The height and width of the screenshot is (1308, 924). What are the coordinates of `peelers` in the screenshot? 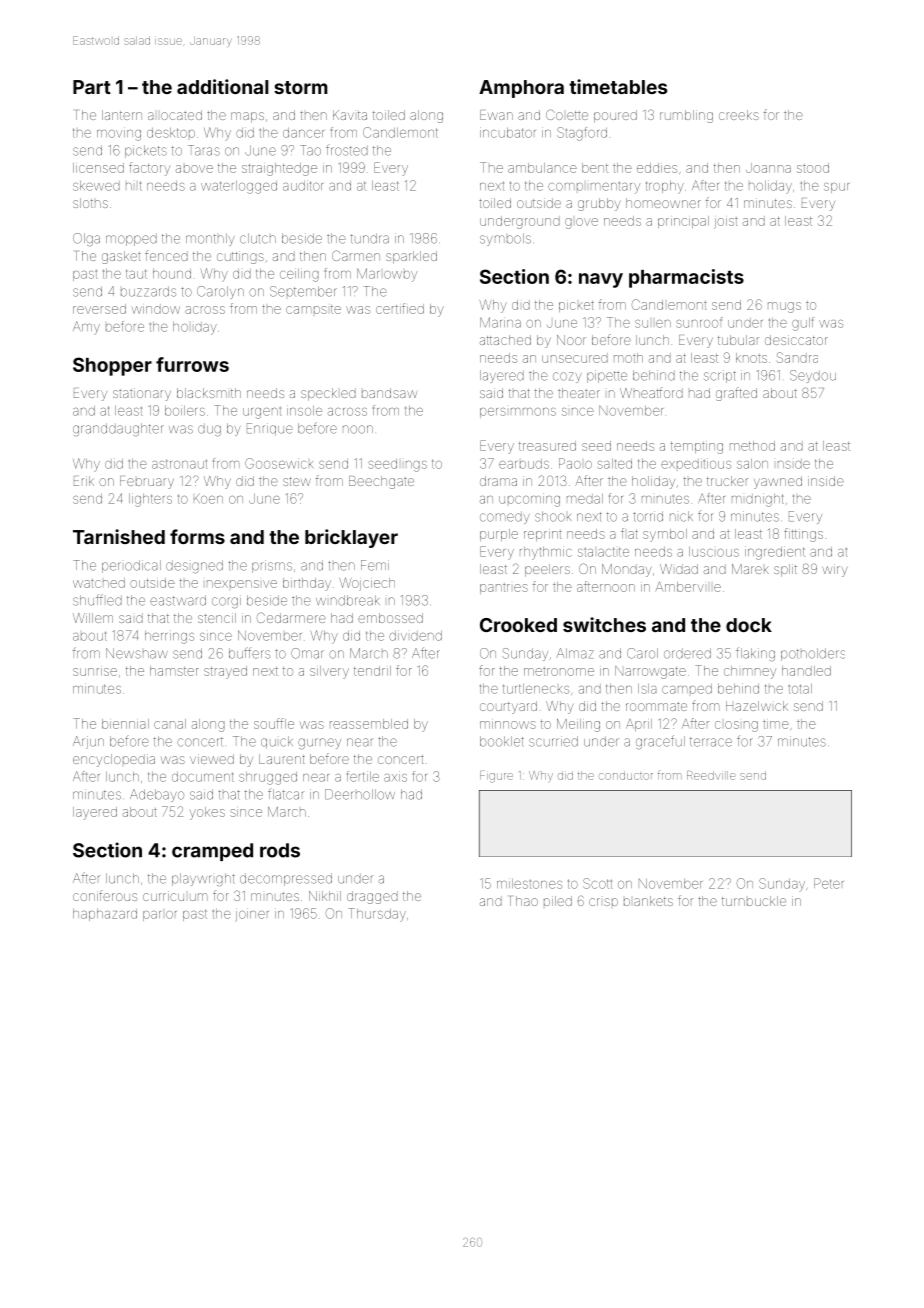 It's located at (547, 570).
